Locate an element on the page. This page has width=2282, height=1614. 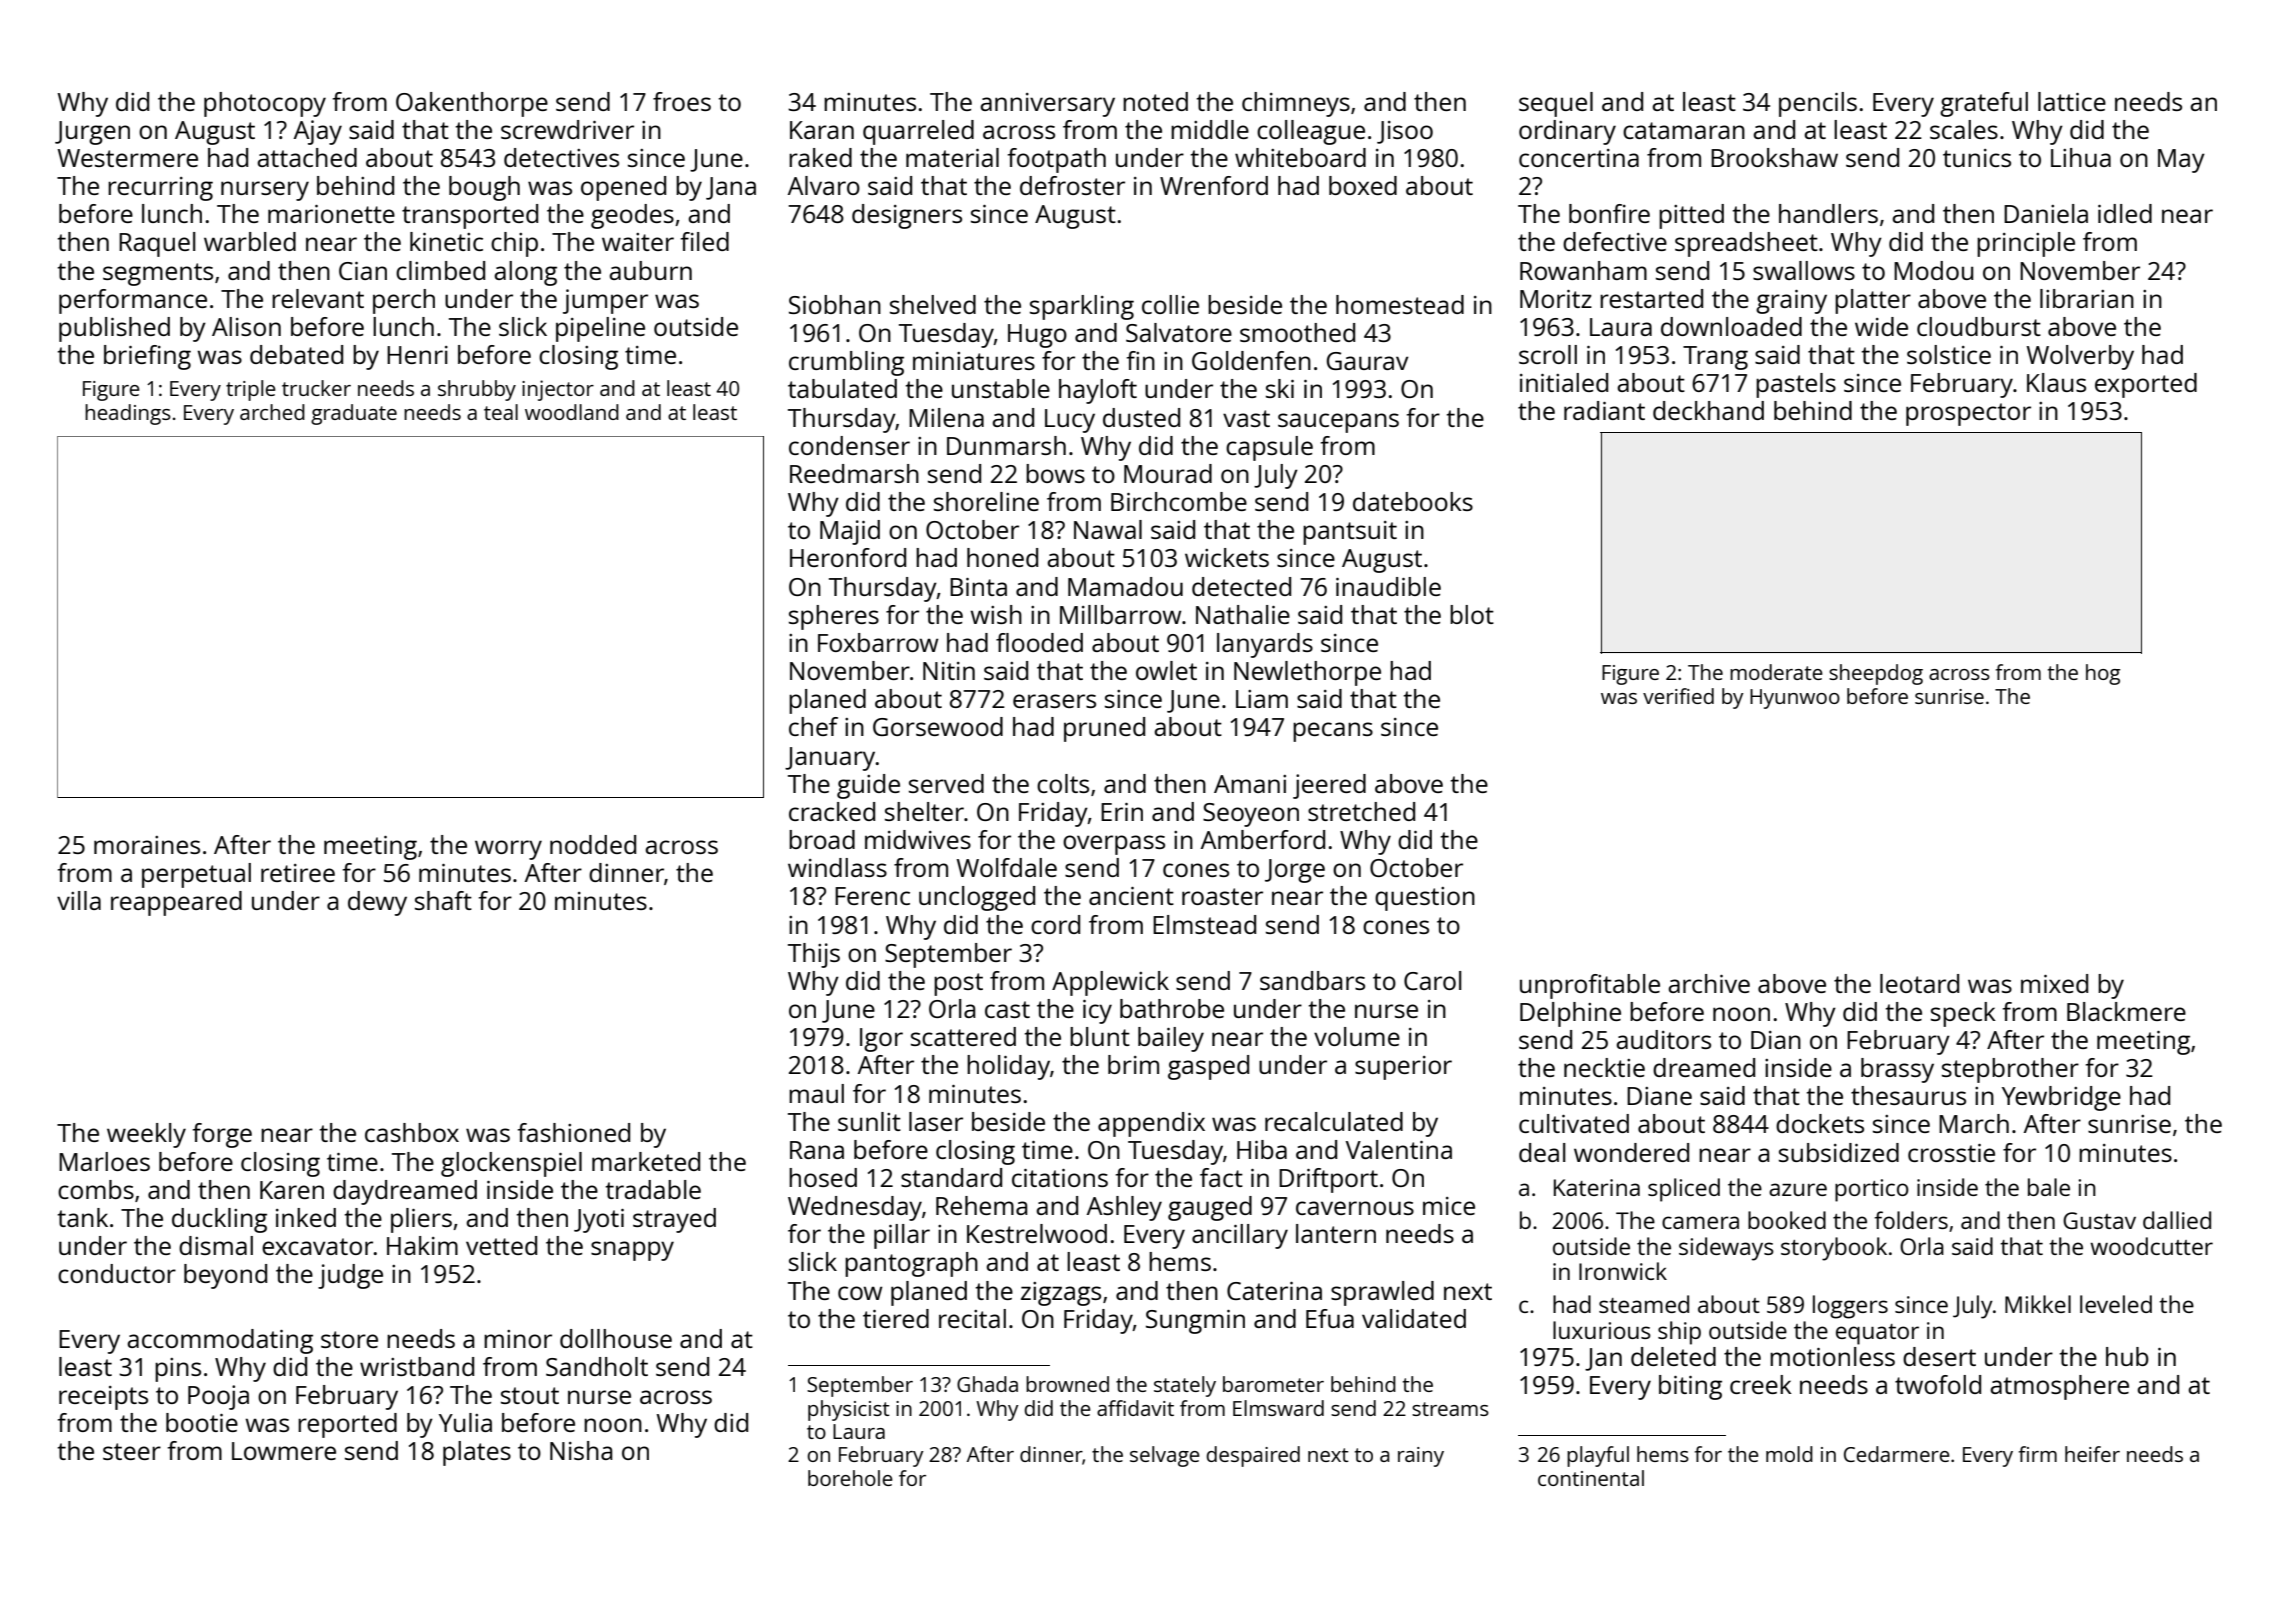
moderate is located at coordinates (1776, 672).
